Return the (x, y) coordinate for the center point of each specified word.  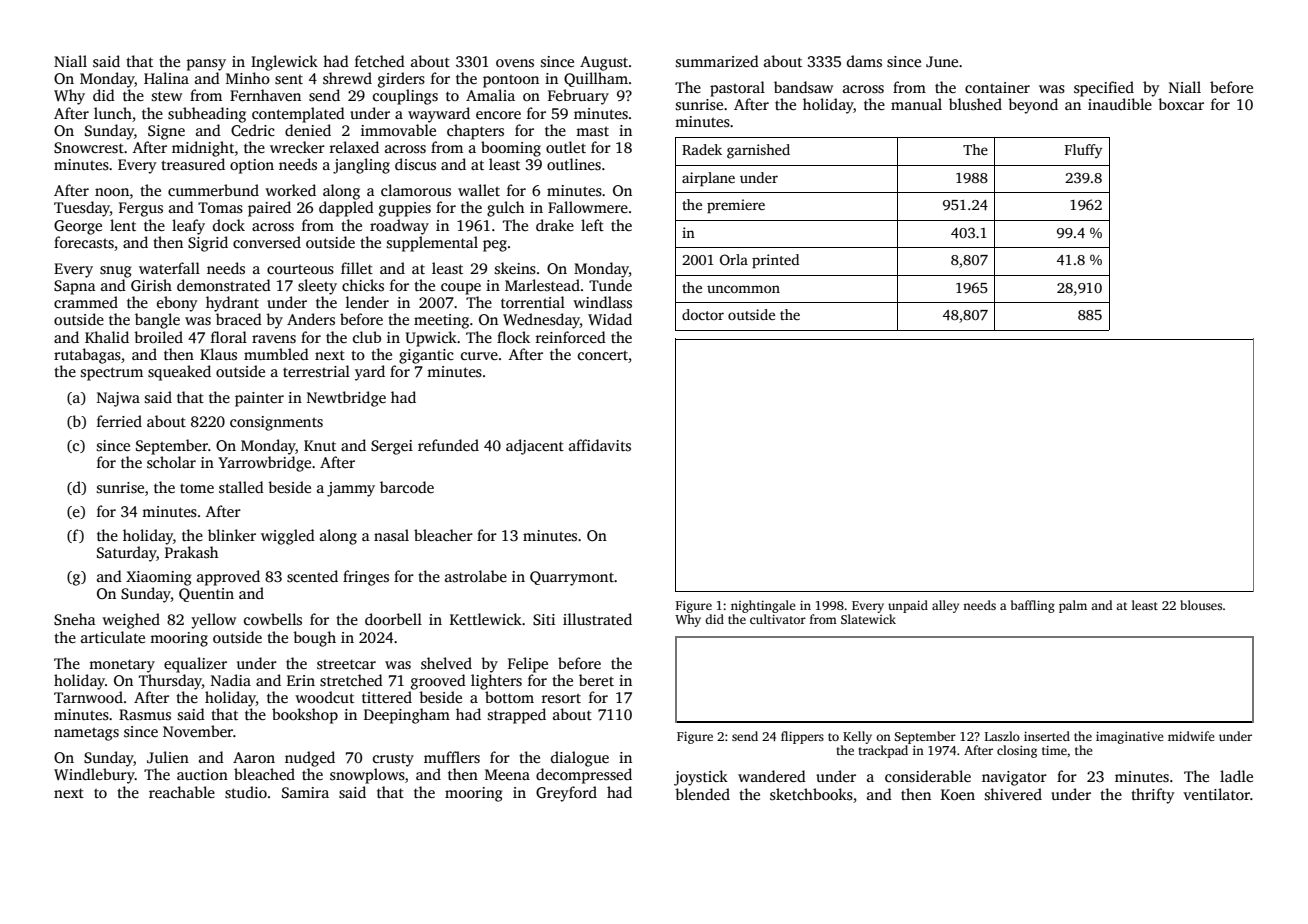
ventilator (1216, 794)
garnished (758, 151)
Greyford (566, 794)
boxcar (1181, 104)
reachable (182, 792)
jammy (351, 489)
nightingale (763, 606)
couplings (405, 97)
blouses (1201, 605)
